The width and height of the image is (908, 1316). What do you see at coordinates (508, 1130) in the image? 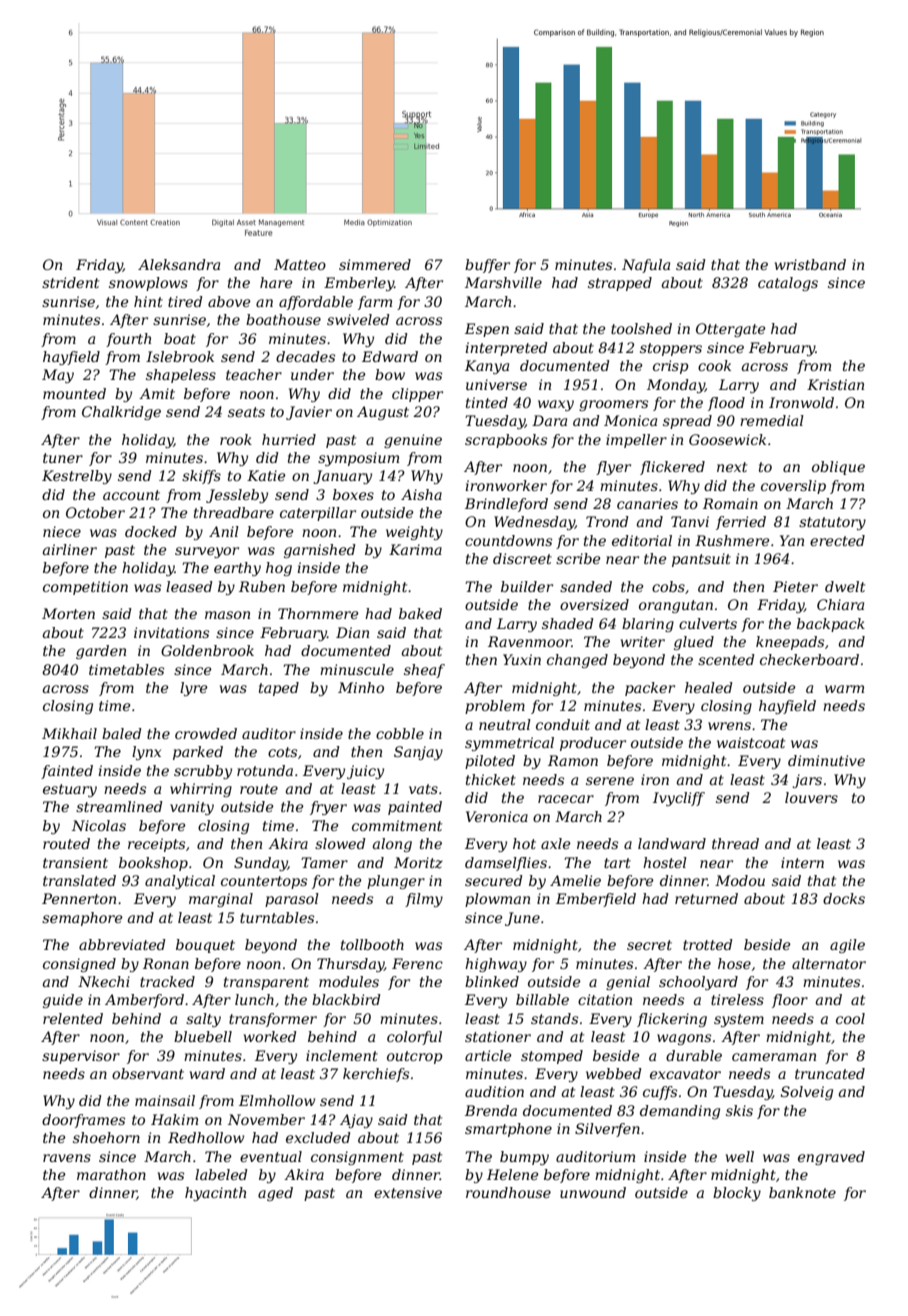
I see `smartphone` at bounding box center [508, 1130].
